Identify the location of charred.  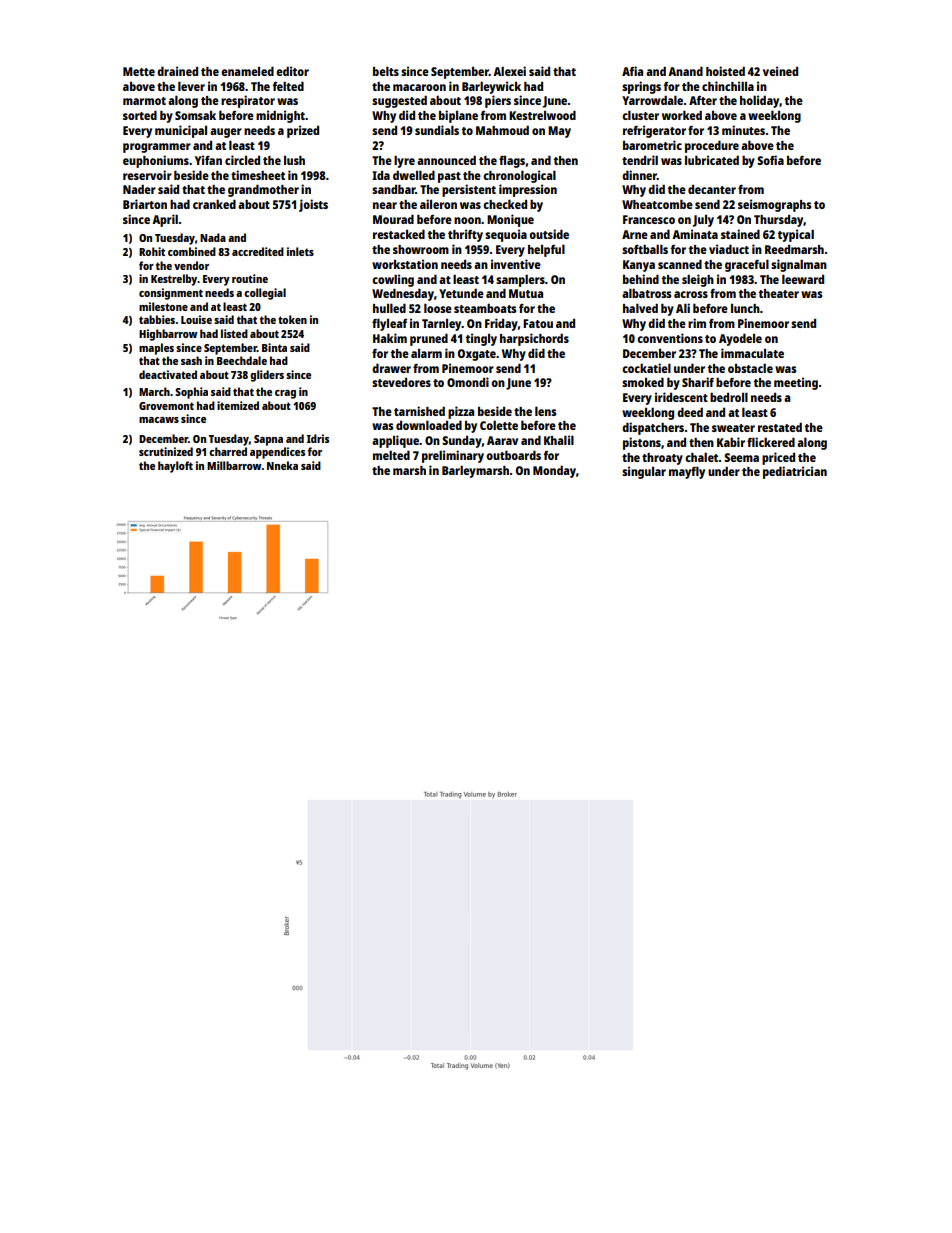
(228, 451).
